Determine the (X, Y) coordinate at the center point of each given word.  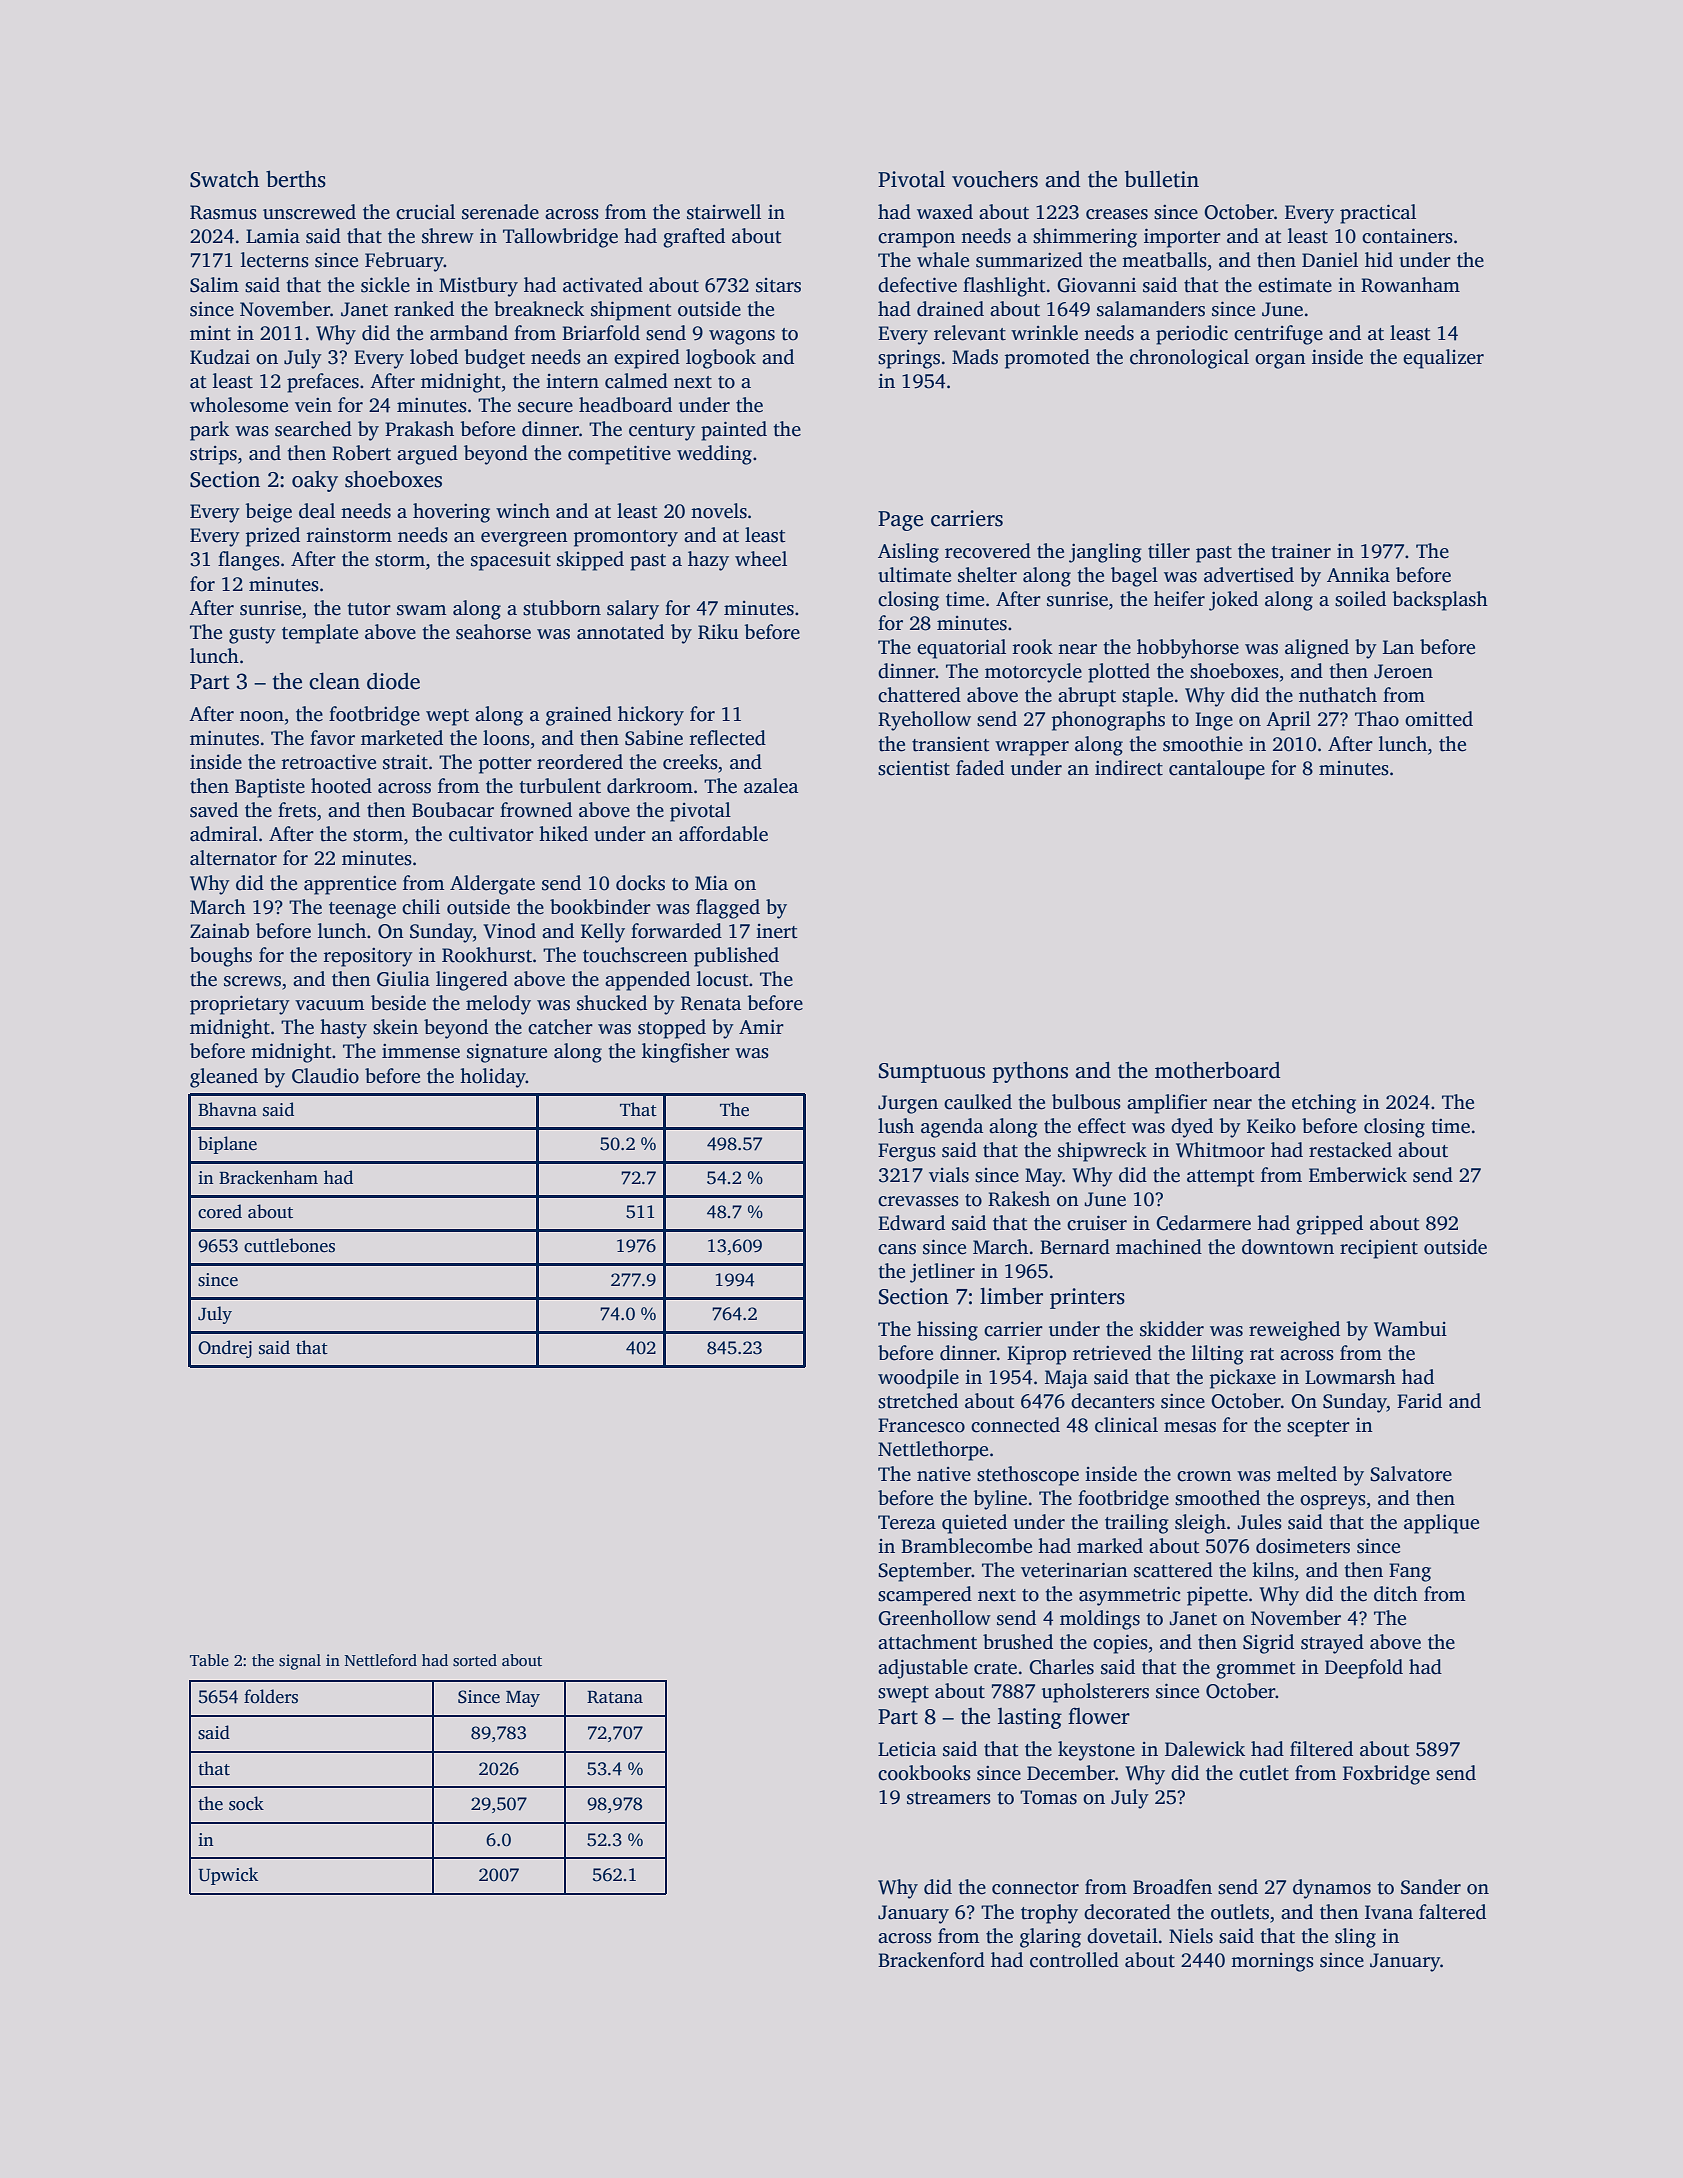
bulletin (1162, 179)
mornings (1272, 1962)
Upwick (228, 1876)
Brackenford (931, 1960)
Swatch (224, 179)
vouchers (995, 179)
